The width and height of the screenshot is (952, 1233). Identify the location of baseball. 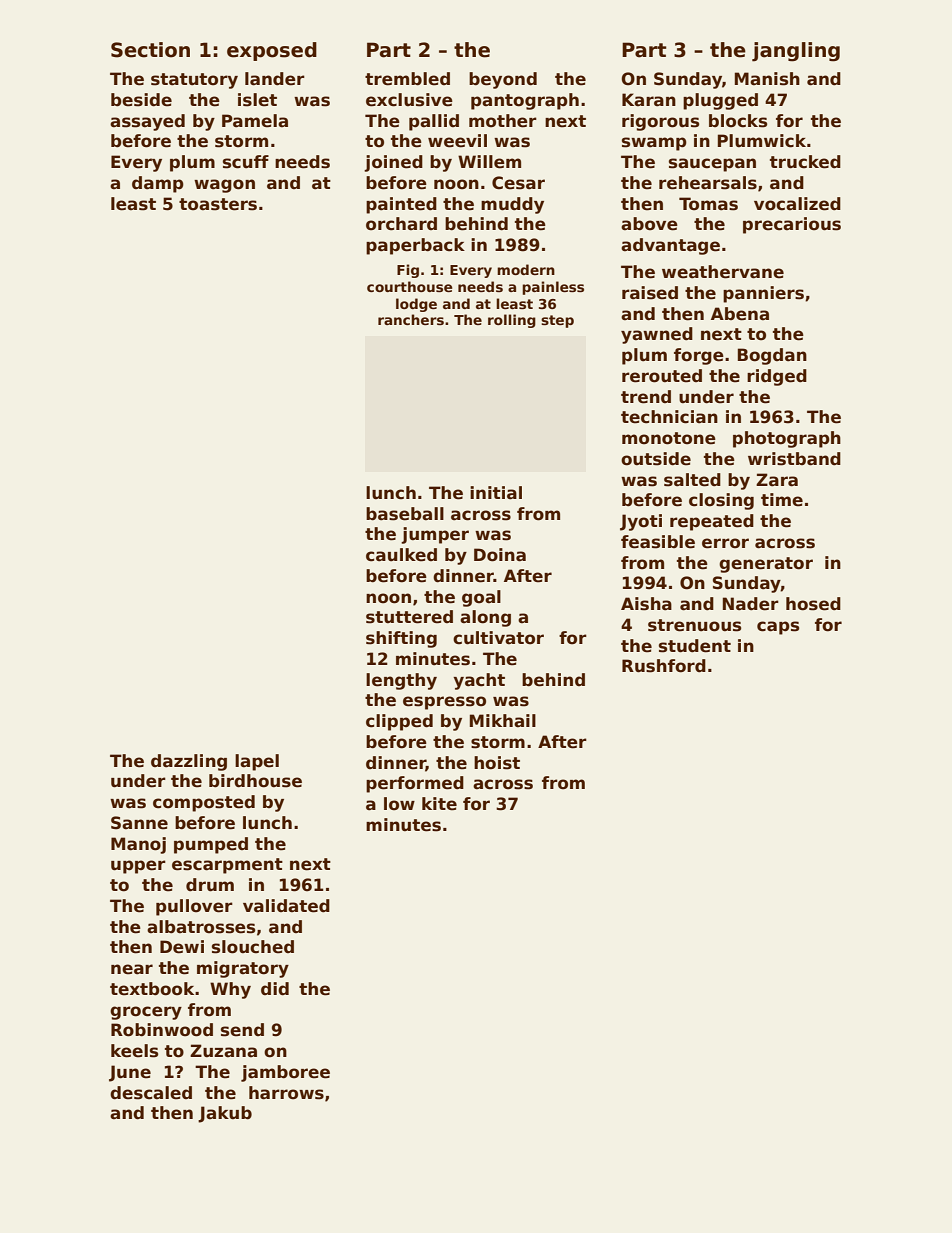
(405, 514).
